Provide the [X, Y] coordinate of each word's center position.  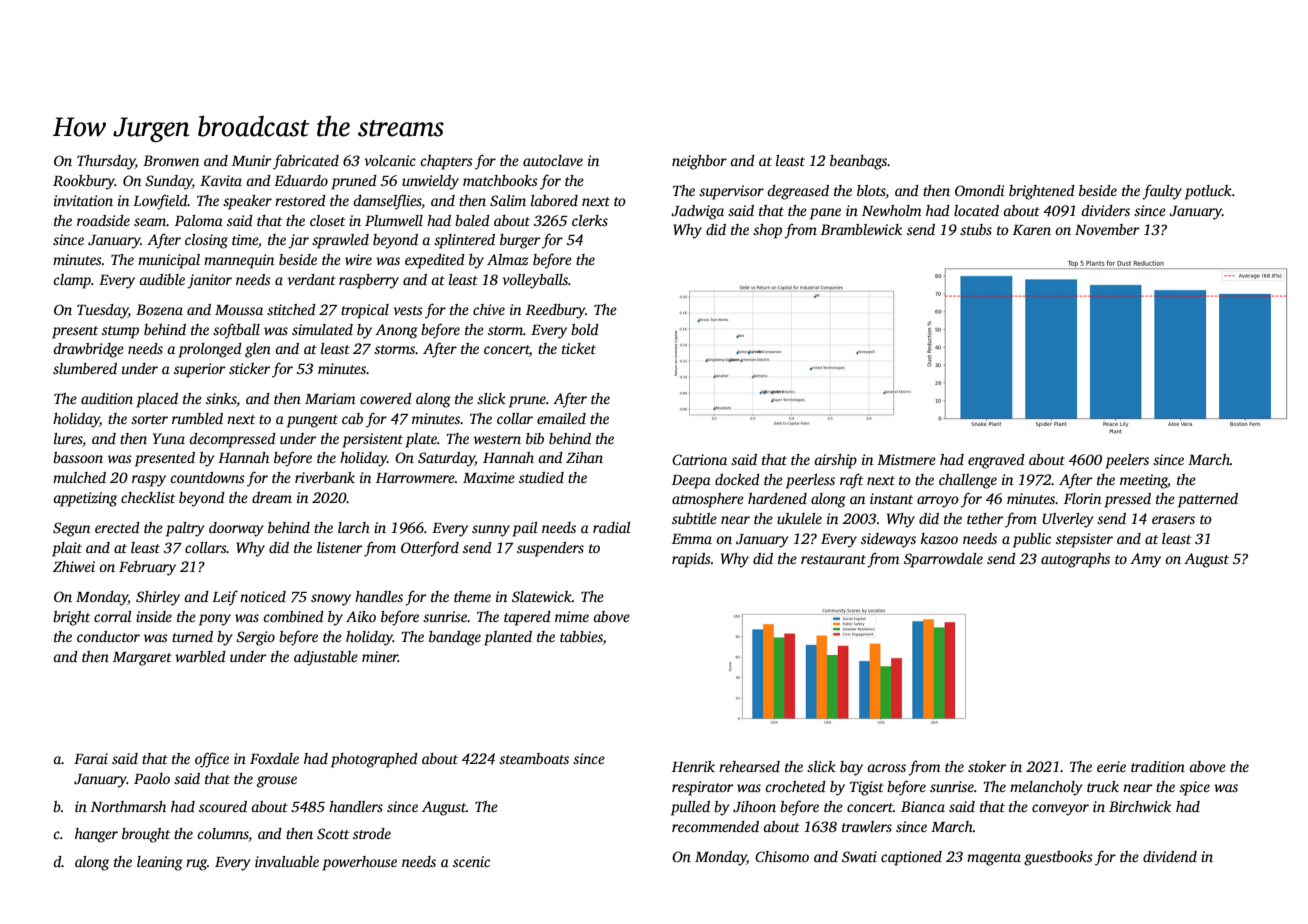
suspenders [550, 549]
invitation [83, 200]
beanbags [858, 162]
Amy [1145, 560]
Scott [333, 833]
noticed [263, 596]
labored [554, 200]
